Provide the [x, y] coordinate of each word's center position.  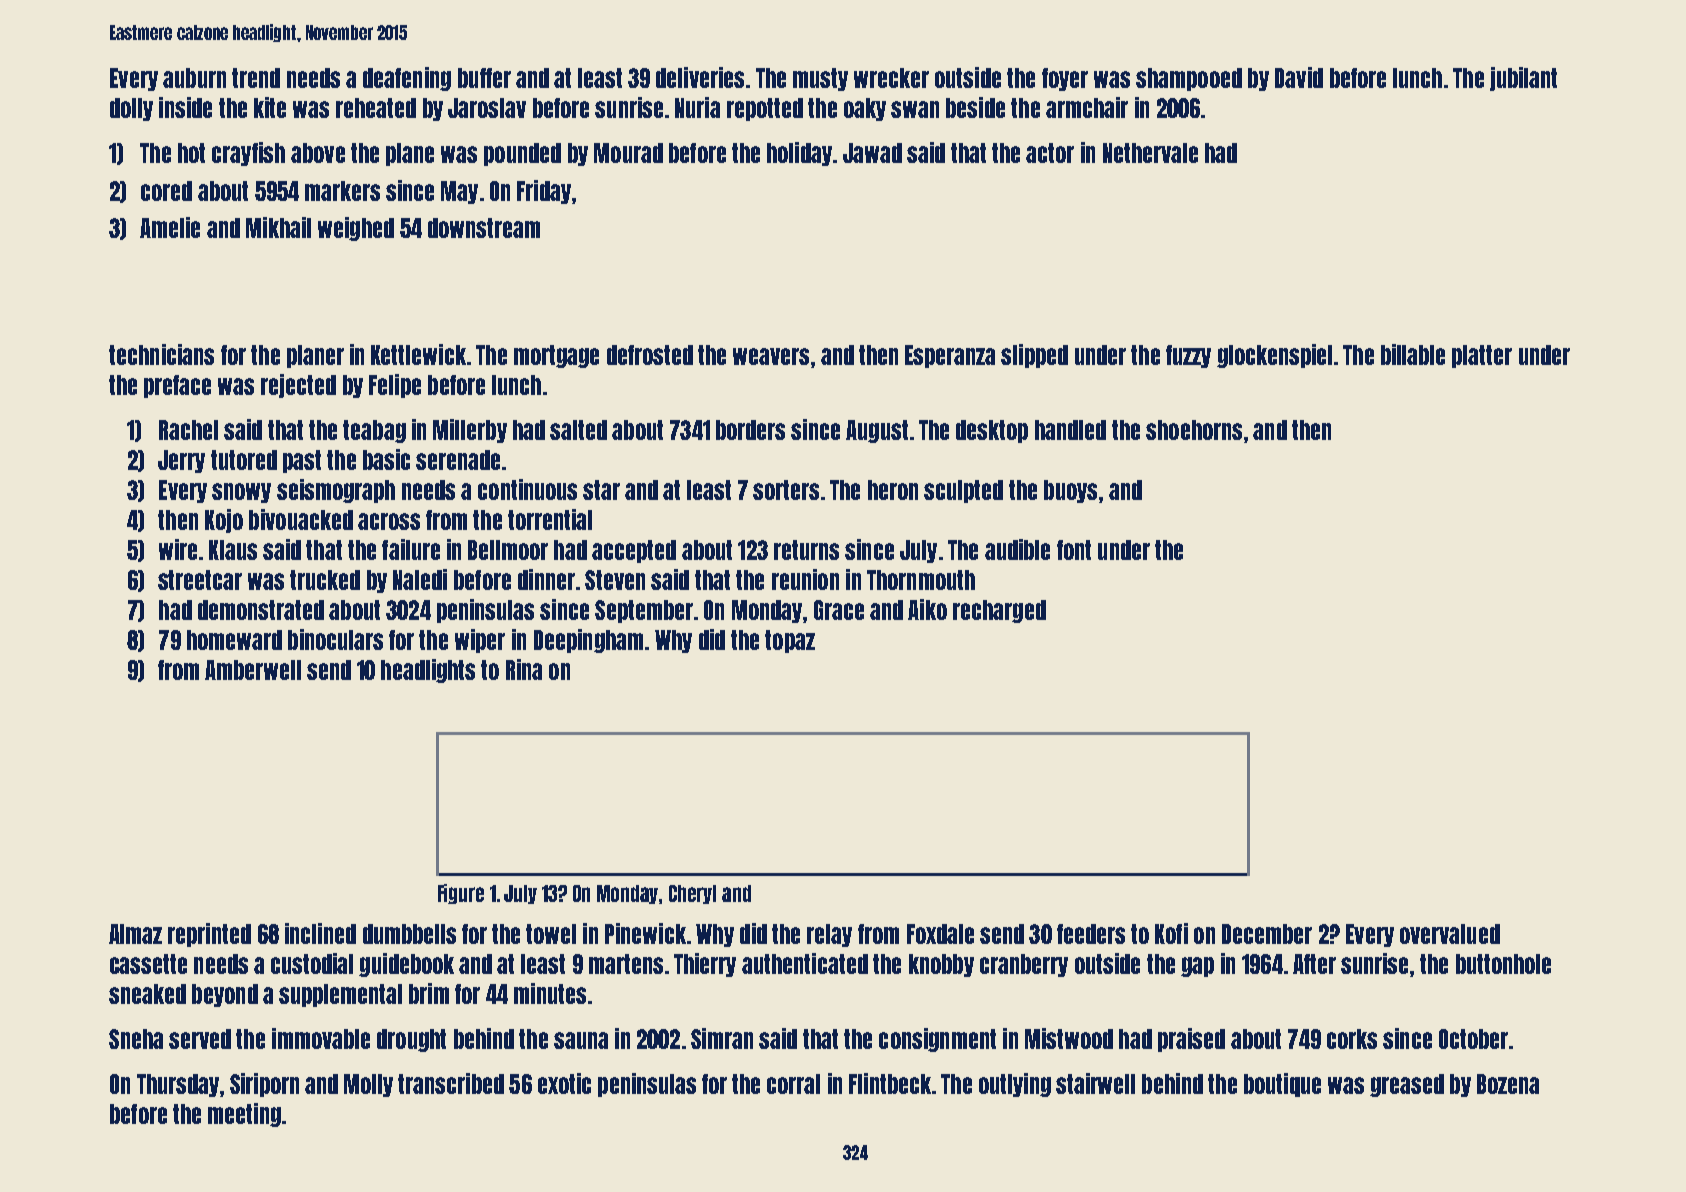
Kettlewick [418, 354]
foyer [1065, 79]
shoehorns [1194, 430]
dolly [131, 109]
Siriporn [264, 1085]
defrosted [650, 355]
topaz [790, 641]
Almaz [135, 934]
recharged [999, 611]
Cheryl [692, 894]
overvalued [1450, 934]
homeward [234, 640]
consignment [937, 1040]
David [1299, 77]
